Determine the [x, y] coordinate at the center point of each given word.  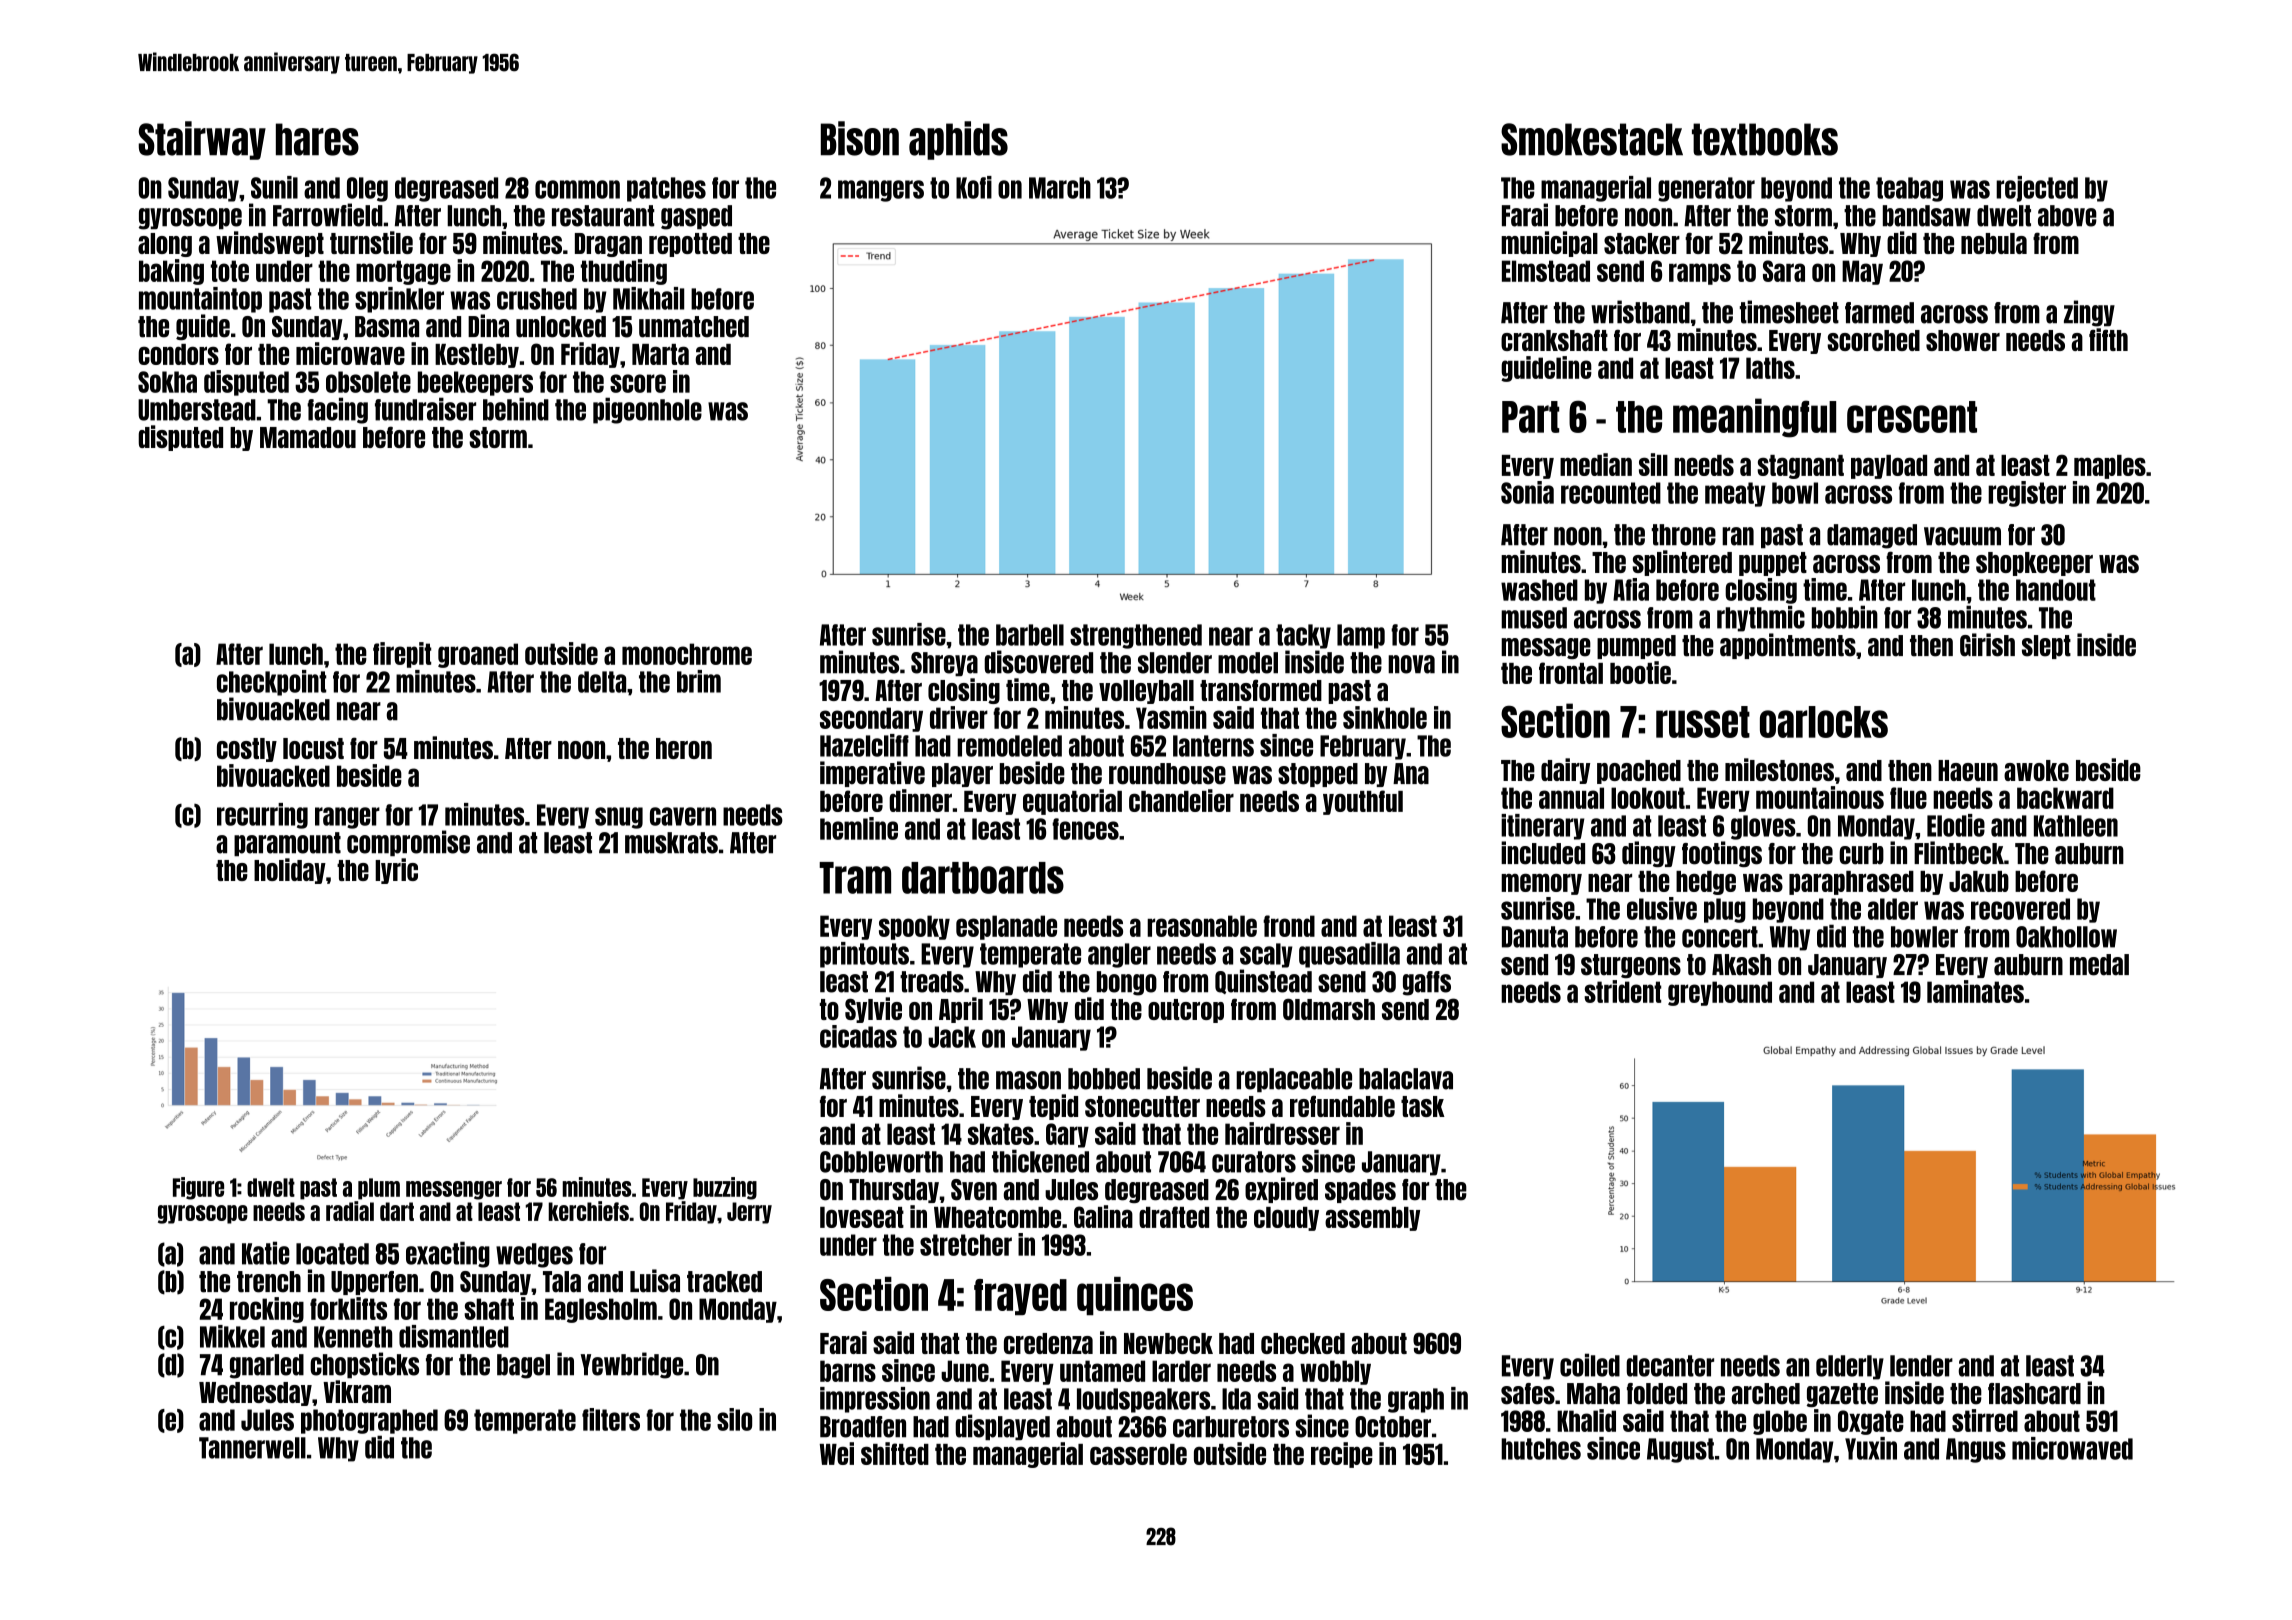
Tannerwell [252, 1448]
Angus [1976, 1450]
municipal [1549, 244]
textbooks [1765, 139]
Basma [387, 327]
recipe [1342, 1455]
